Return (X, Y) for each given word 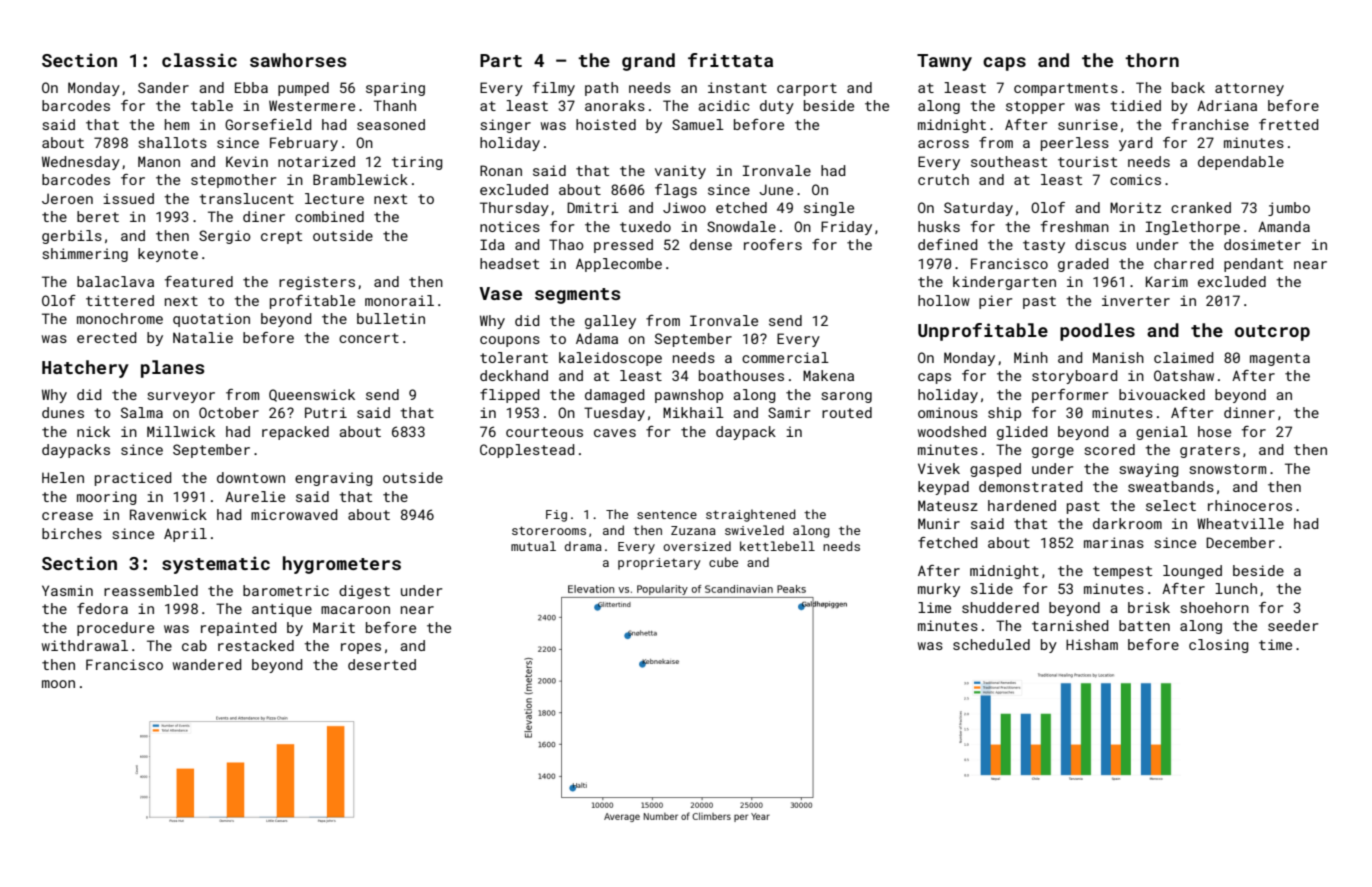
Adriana (1227, 105)
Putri (326, 412)
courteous (544, 432)
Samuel (698, 124)
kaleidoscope (610, 359)
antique (282, 610)
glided (1022, 433)
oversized (697, 546)
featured (199, 281)
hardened (1022, 505)
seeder (1293, 625)
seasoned (391, 124)
